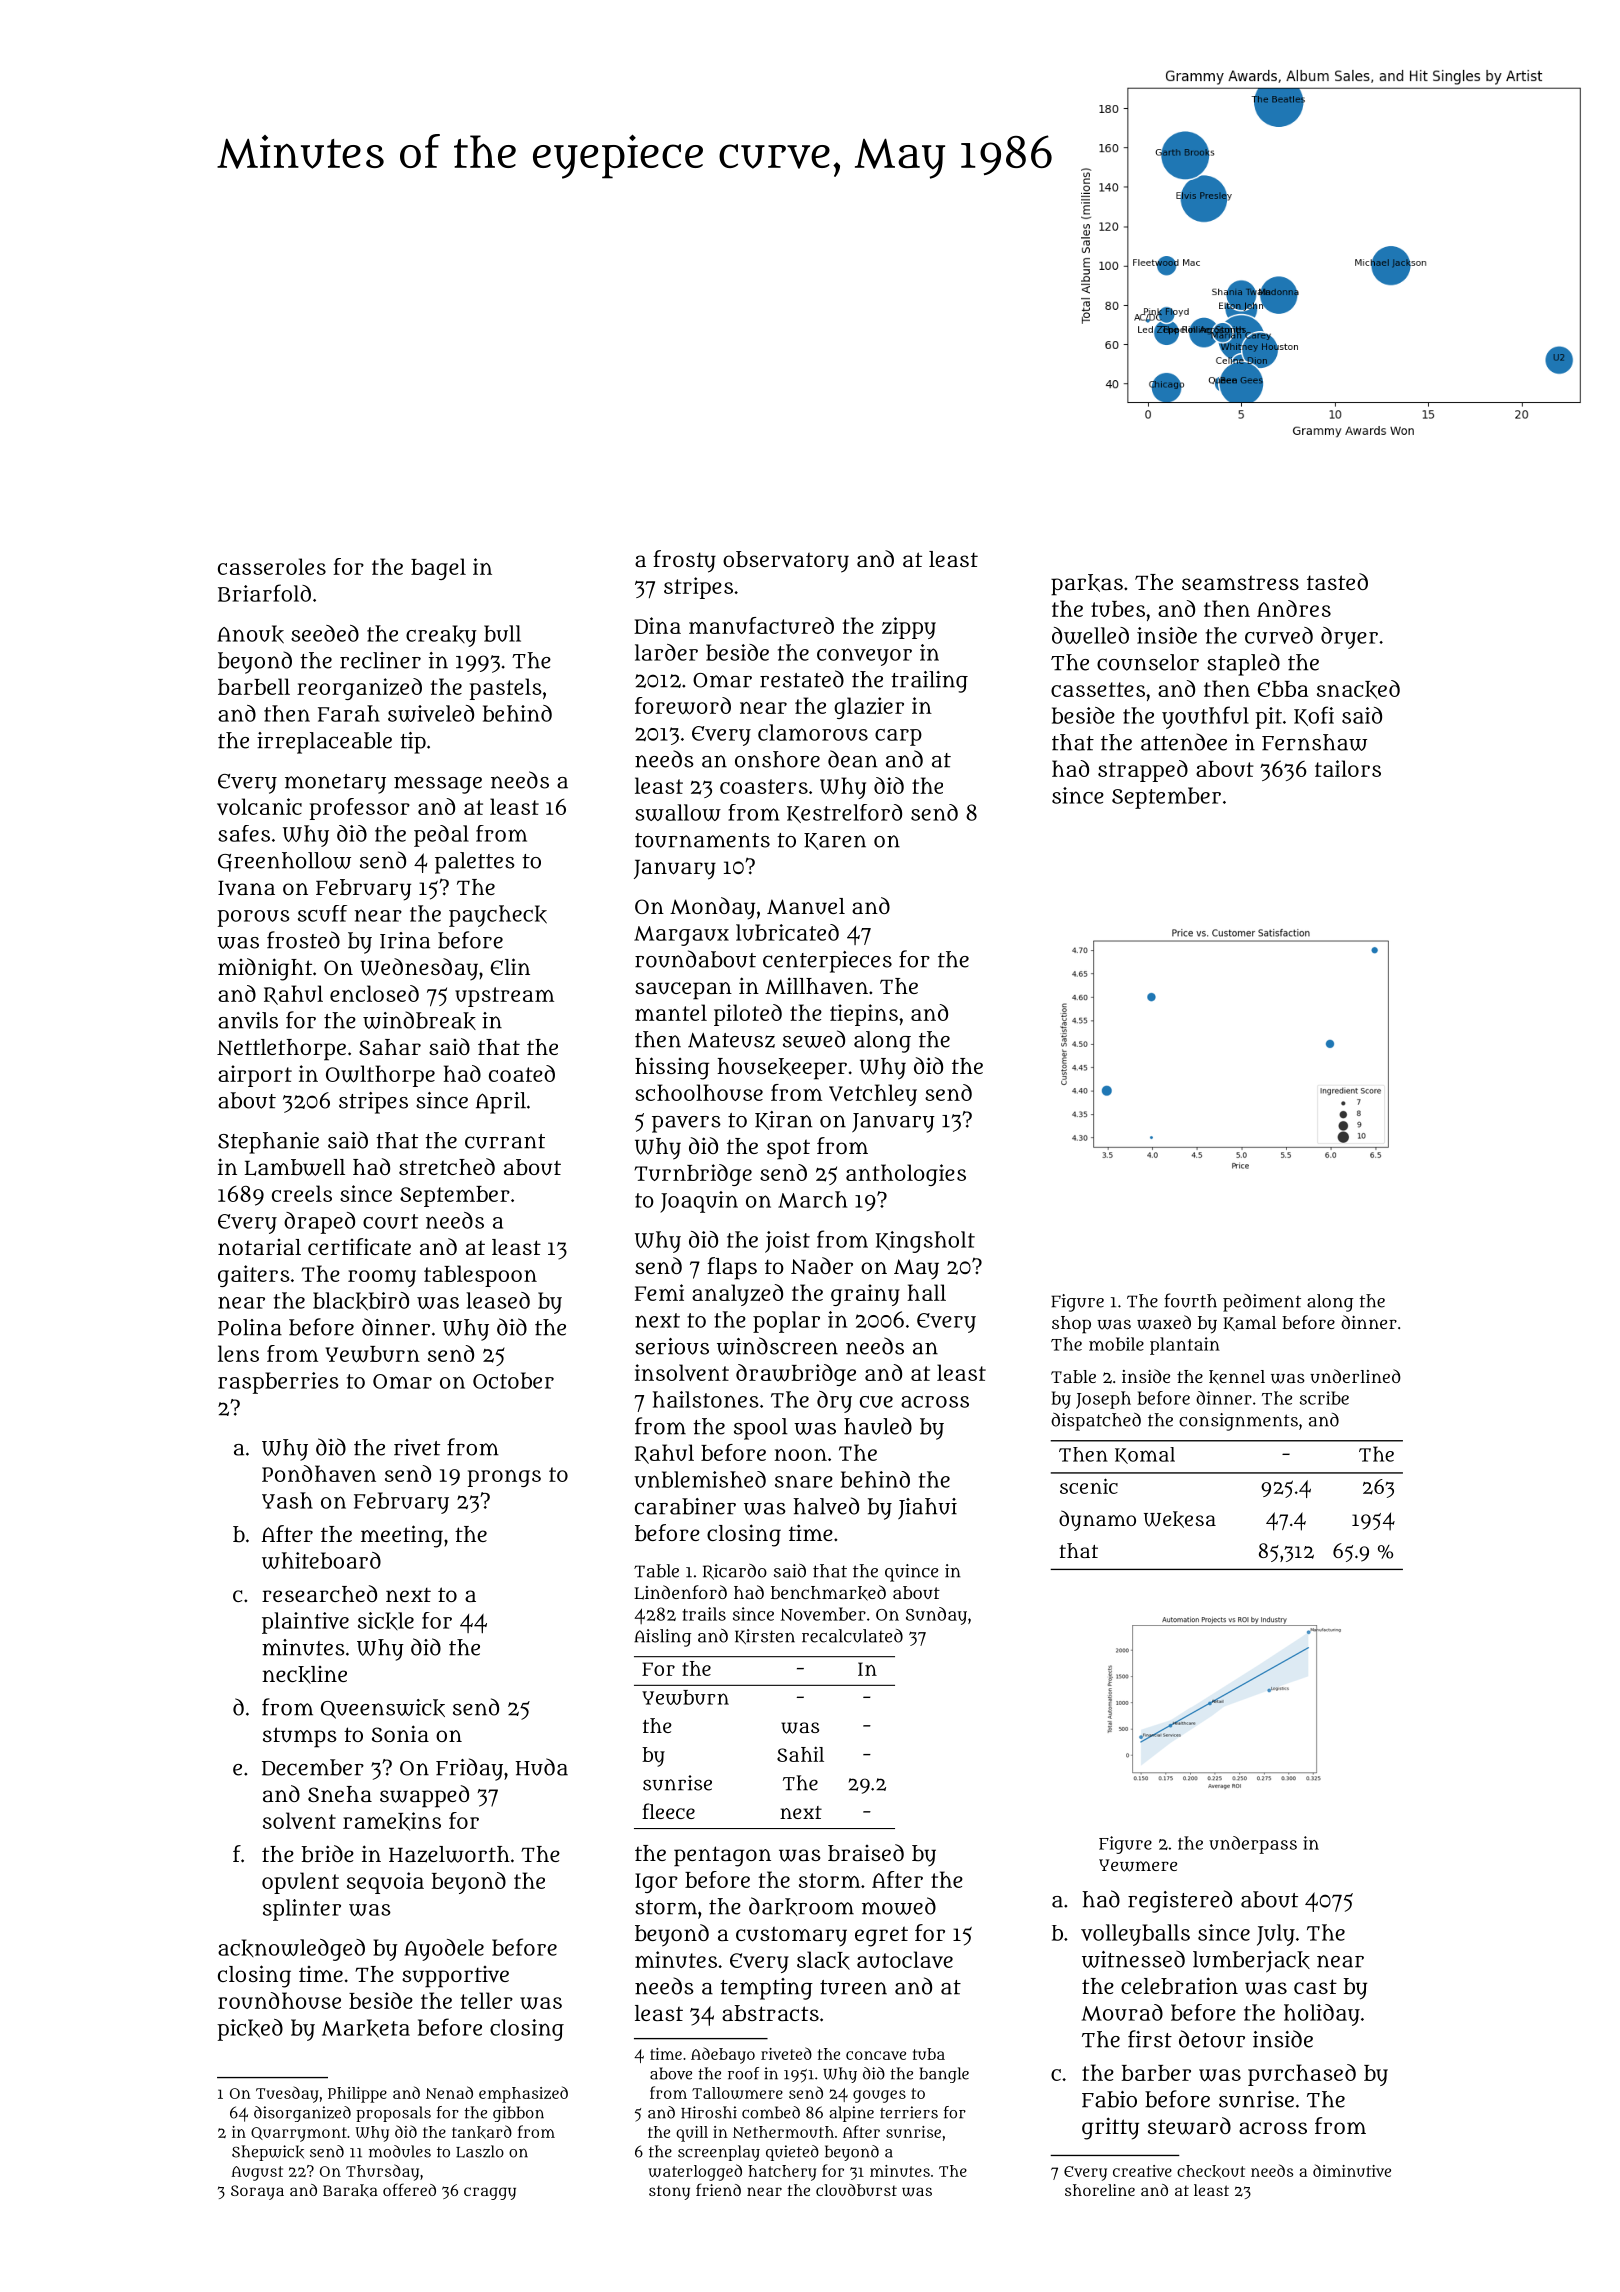 The height and width of the document is (2292, 1620). I want to click on Stephanie, so click(268, 1143).
